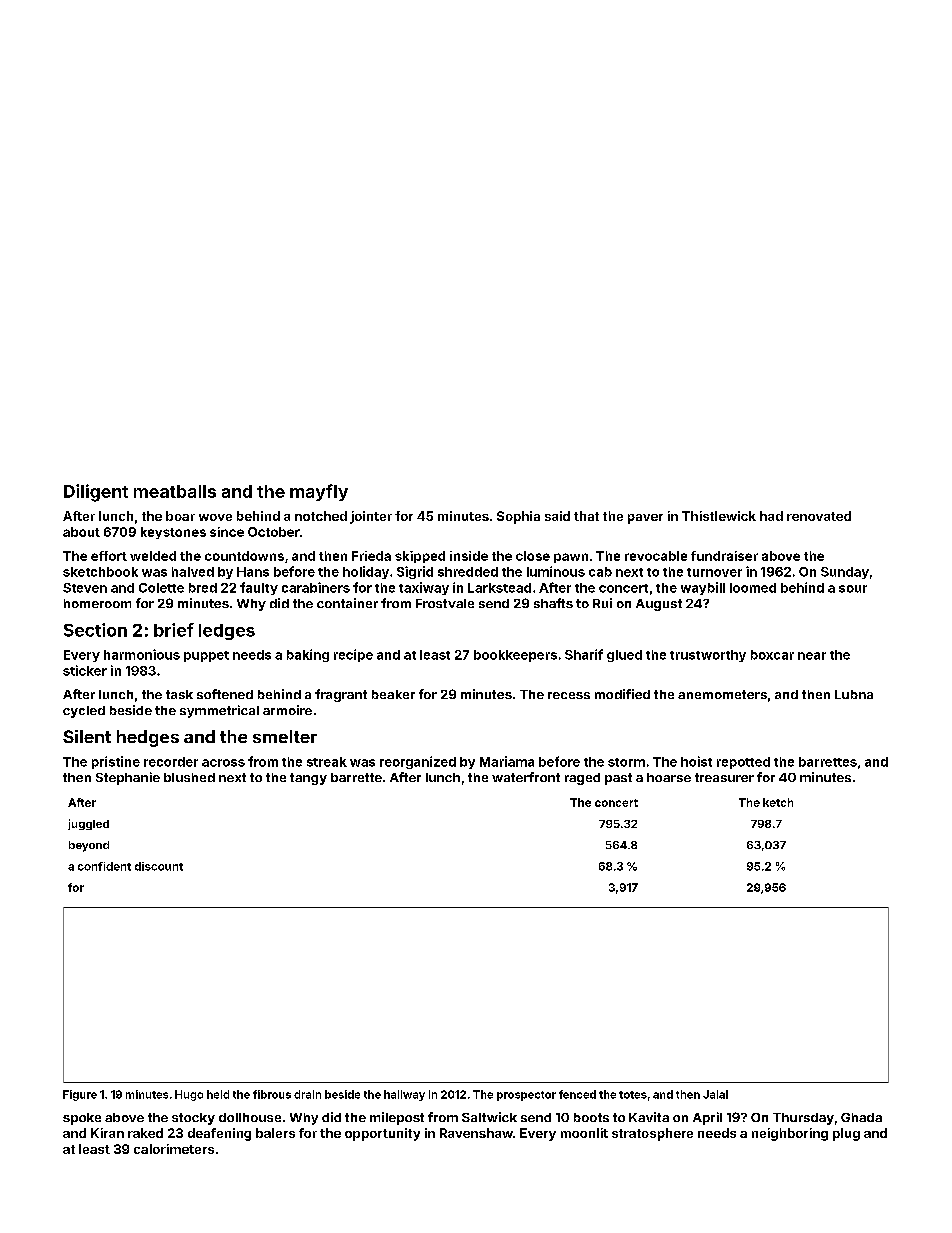 The width and height of the document is (952, 1233). What do you see at coordinates (159, 866) in the document?
I see `discount` at bounding box center [159, 866].
